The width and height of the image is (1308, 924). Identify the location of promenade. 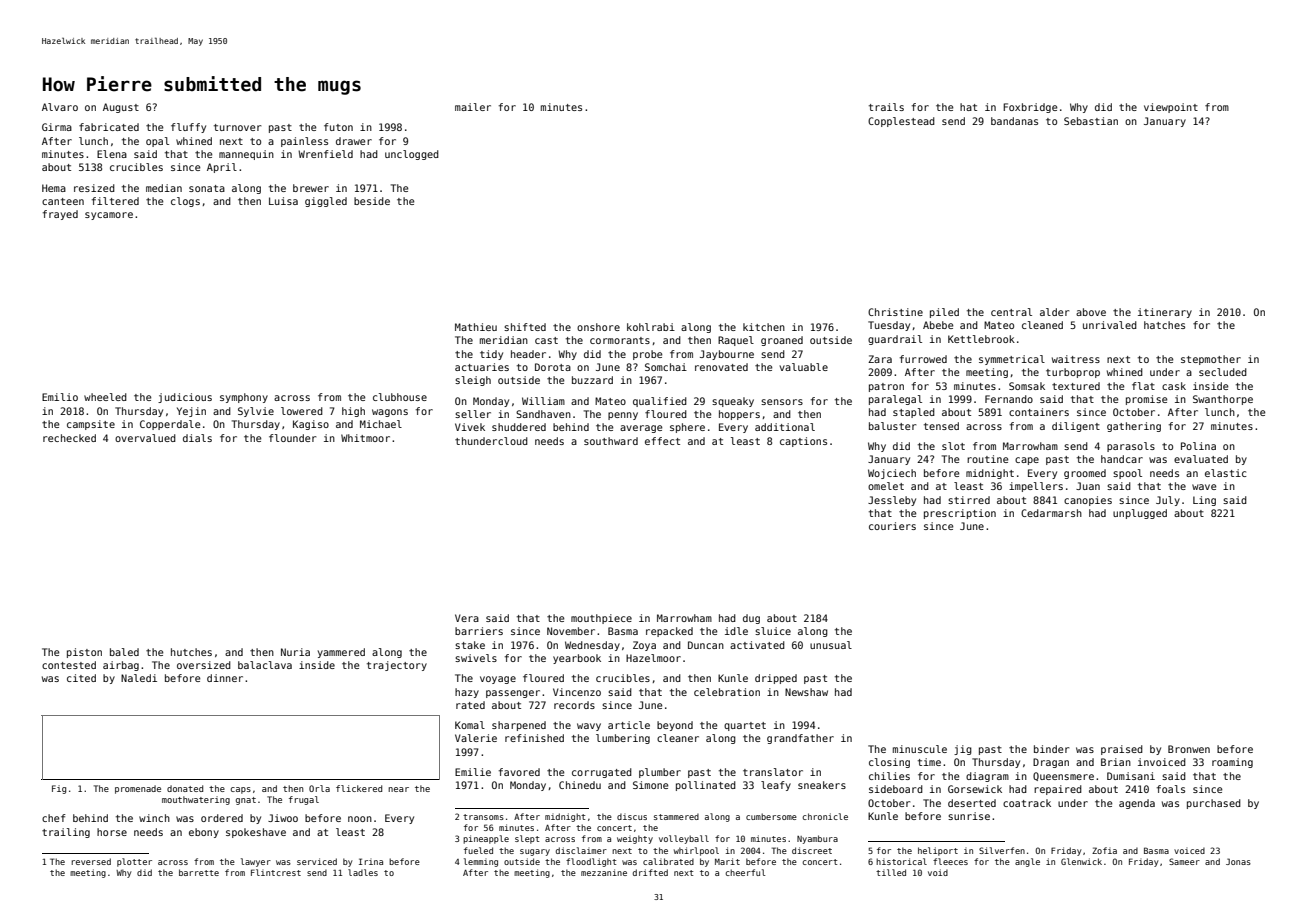
(138, 789).
